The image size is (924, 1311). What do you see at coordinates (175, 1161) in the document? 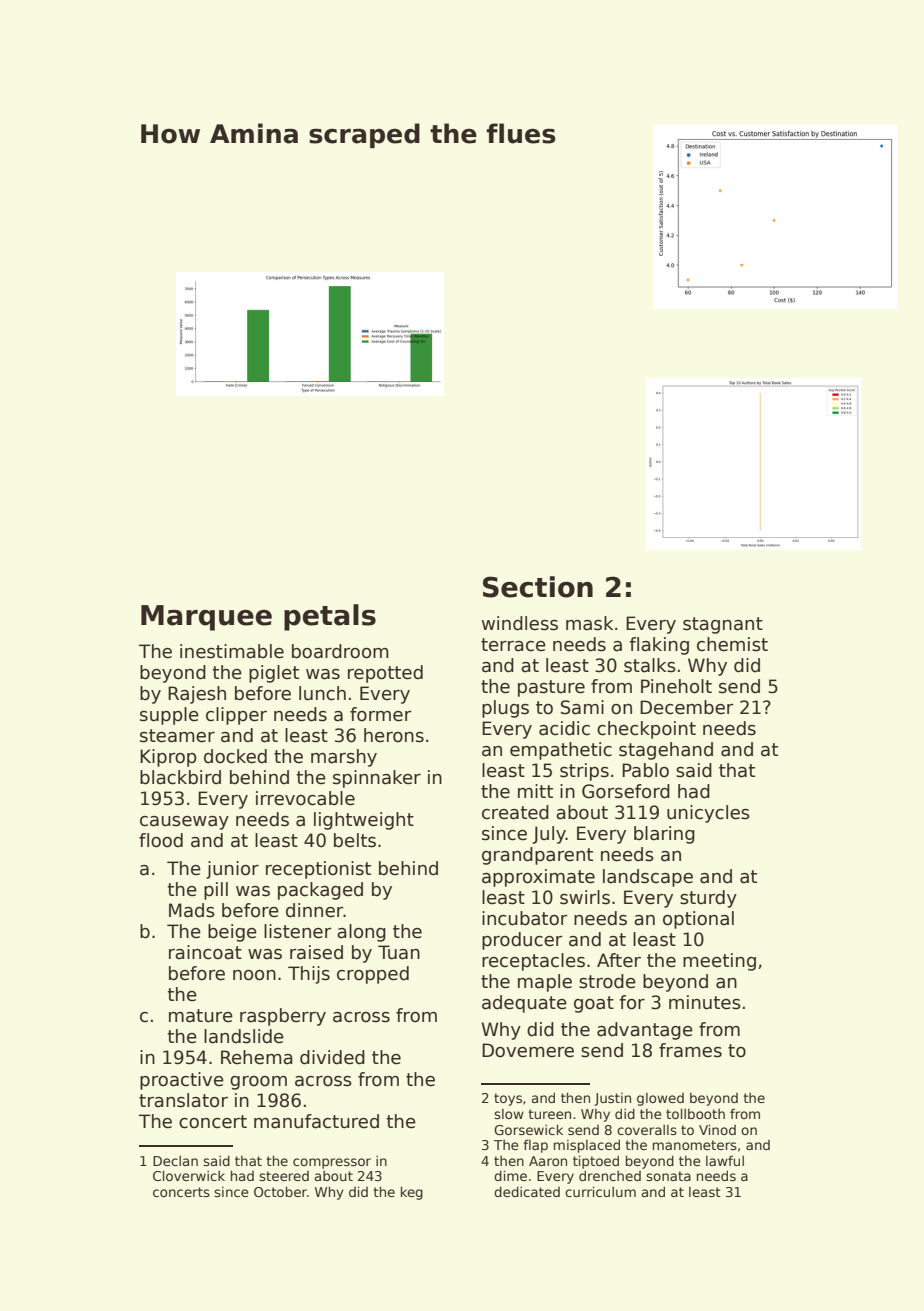
I see `Declan` at bounding box center [175, 1161].
